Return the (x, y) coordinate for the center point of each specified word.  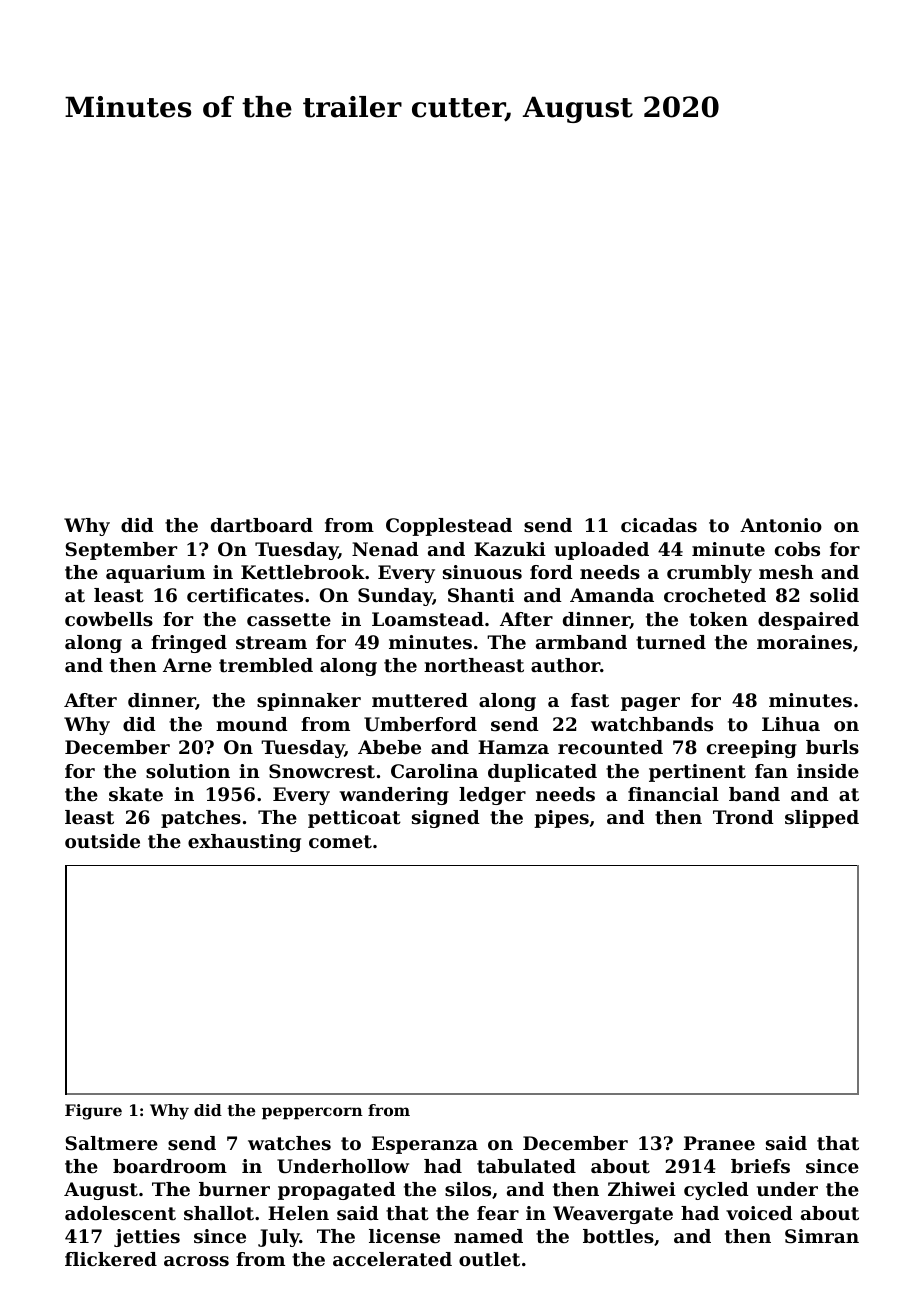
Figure (93, 1112)
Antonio (781, 525)
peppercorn (312, 1113)
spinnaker (309, 702)
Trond (743, 817)
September (121, 551)
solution (188, 771)
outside (102, 841)
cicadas (659, 525)
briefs (760, 1166)
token (718, 619)
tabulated (526, 1166)
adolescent (120, 1213)
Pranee (719, 1143)
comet (340, 842)
